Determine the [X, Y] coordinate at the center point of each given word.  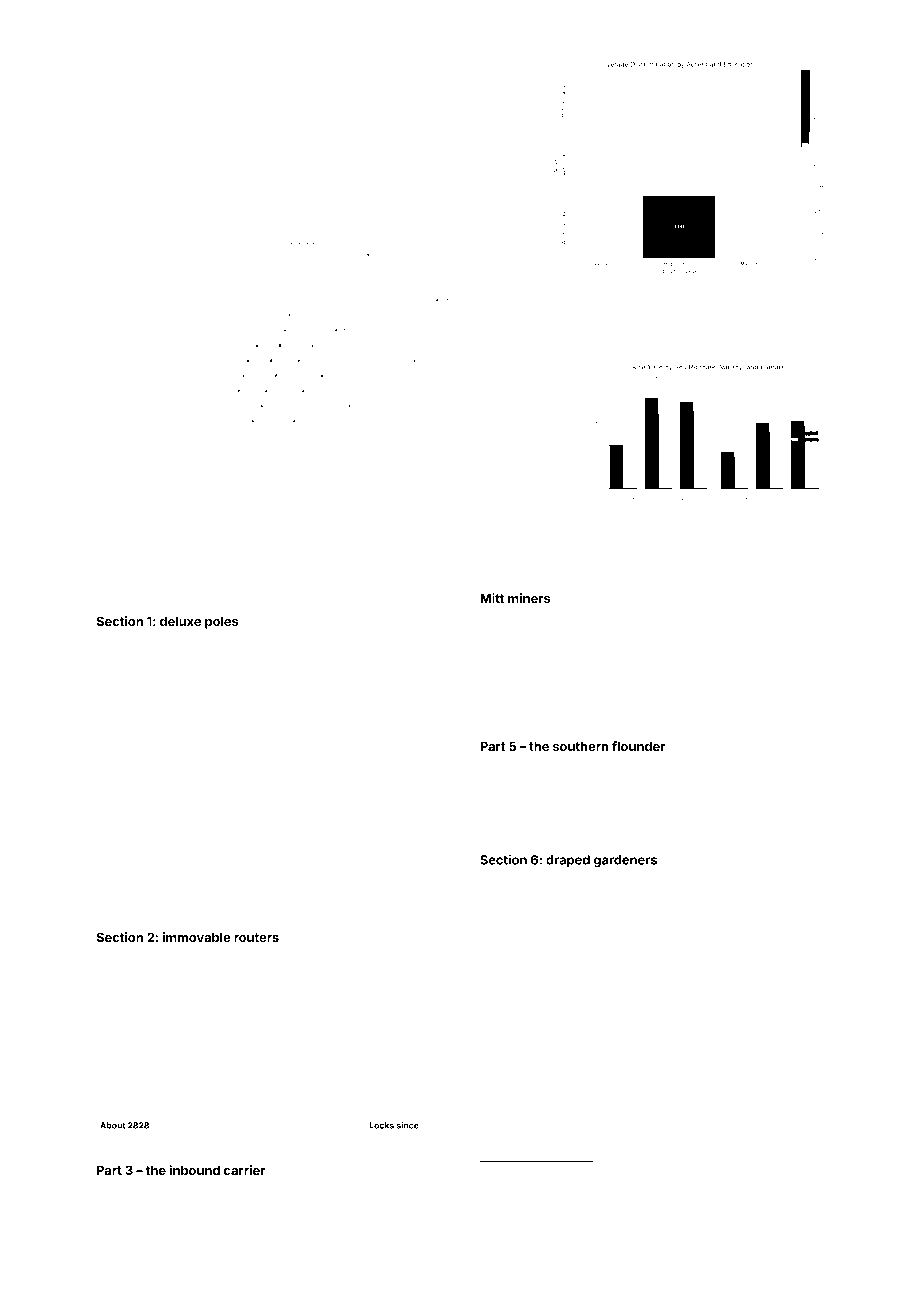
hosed [529, 878]
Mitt [492, 598]
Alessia [146, 791]
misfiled [527, 1170]
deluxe [180, 621]
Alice [803, 822]
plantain [147, 887]
